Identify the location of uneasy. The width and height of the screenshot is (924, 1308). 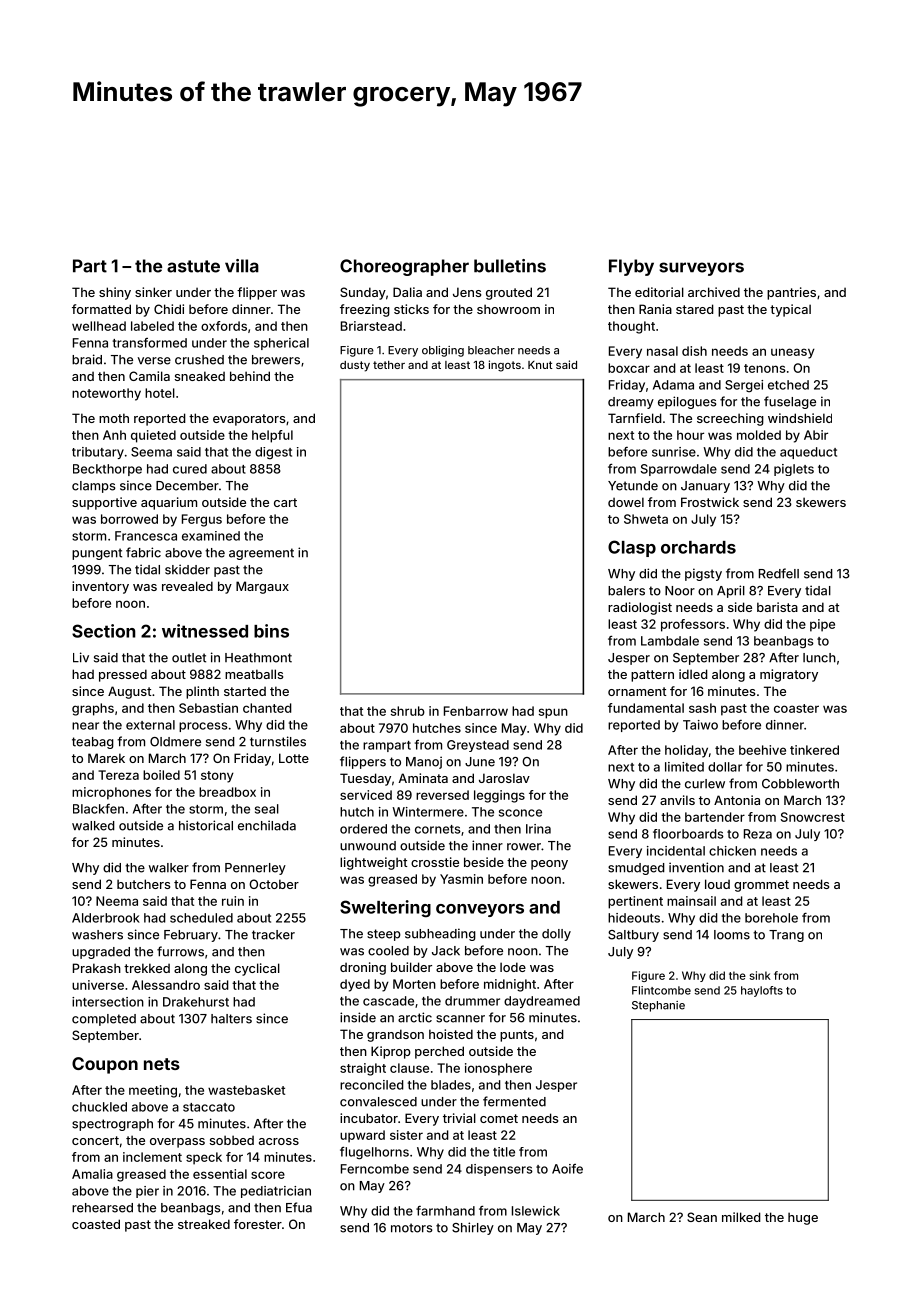
(793, 353).
